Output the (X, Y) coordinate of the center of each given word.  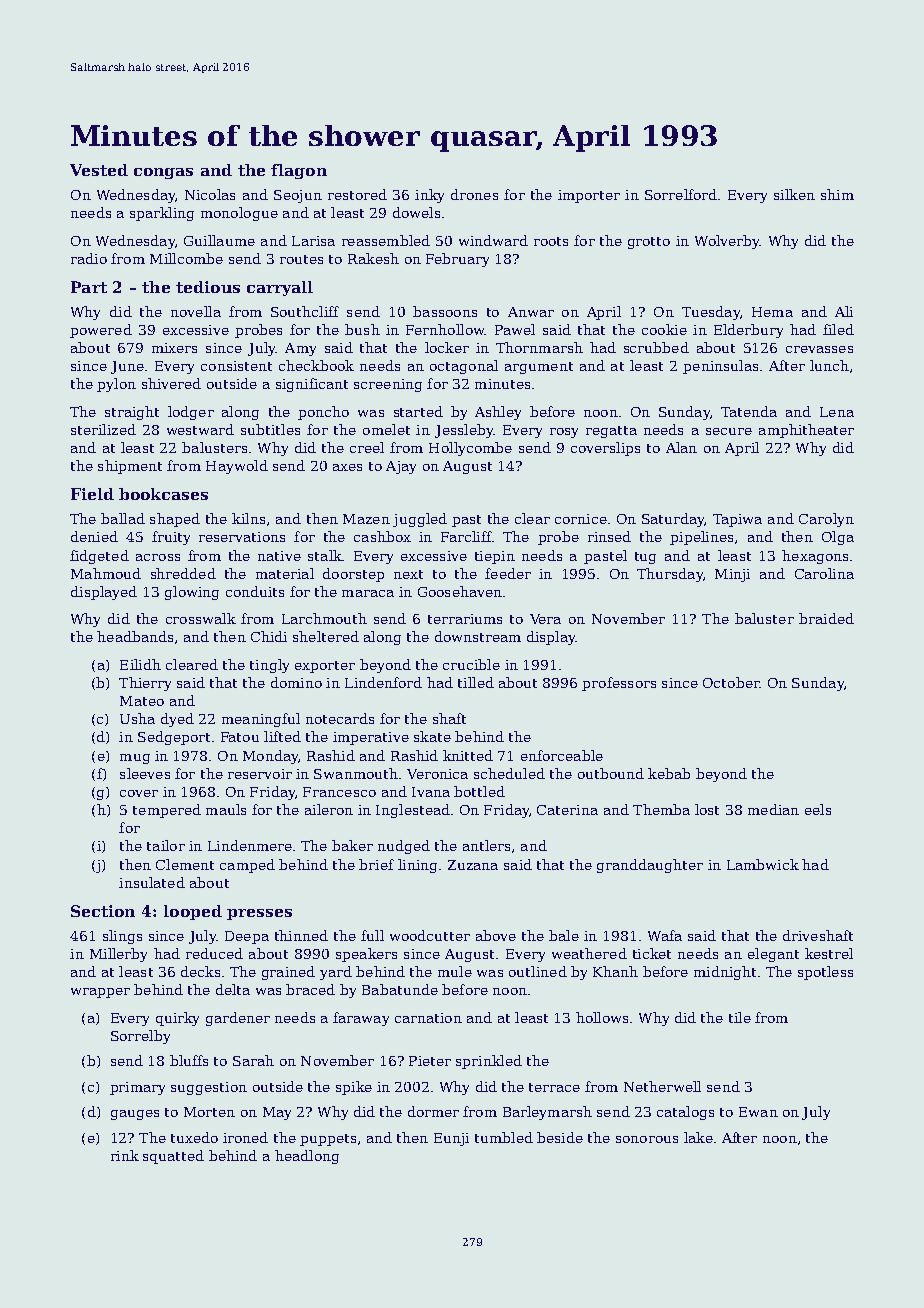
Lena (837, 412)
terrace (554, 1087)
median (773, 809)
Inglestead (413, 811)
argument (539, 368)
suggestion (209, 1088)
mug (135, 759)
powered (101, 331)
